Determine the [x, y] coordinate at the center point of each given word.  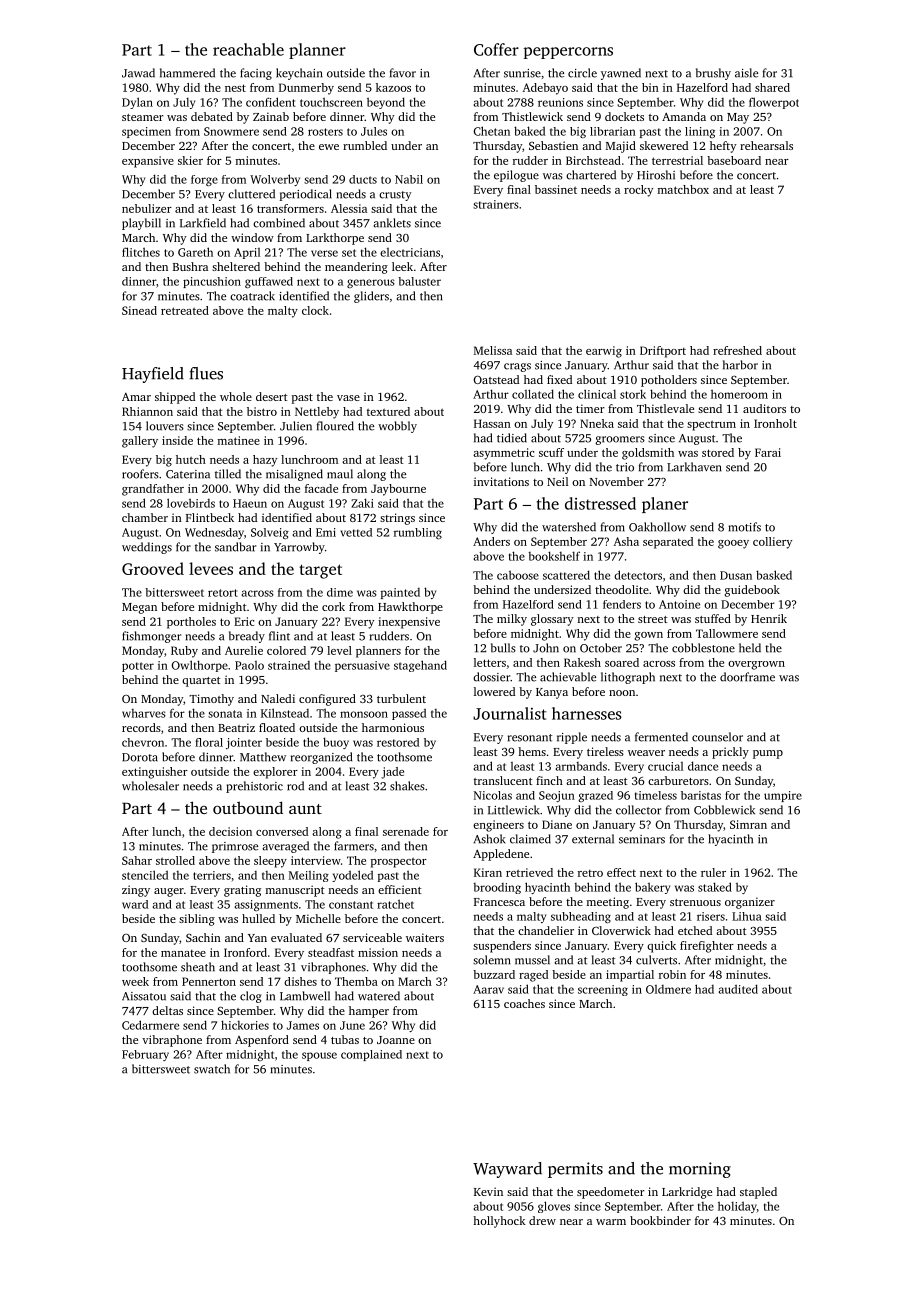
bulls [503, 648]
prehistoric [254, 787]
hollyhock [499, 1222]
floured [335, 426]
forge [204, 180]
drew [542, 1220]
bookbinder [660, 1220]
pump [768, 754]
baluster [419, 281]
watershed [569, 527]
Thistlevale [665, 408]
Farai [768, 452]
